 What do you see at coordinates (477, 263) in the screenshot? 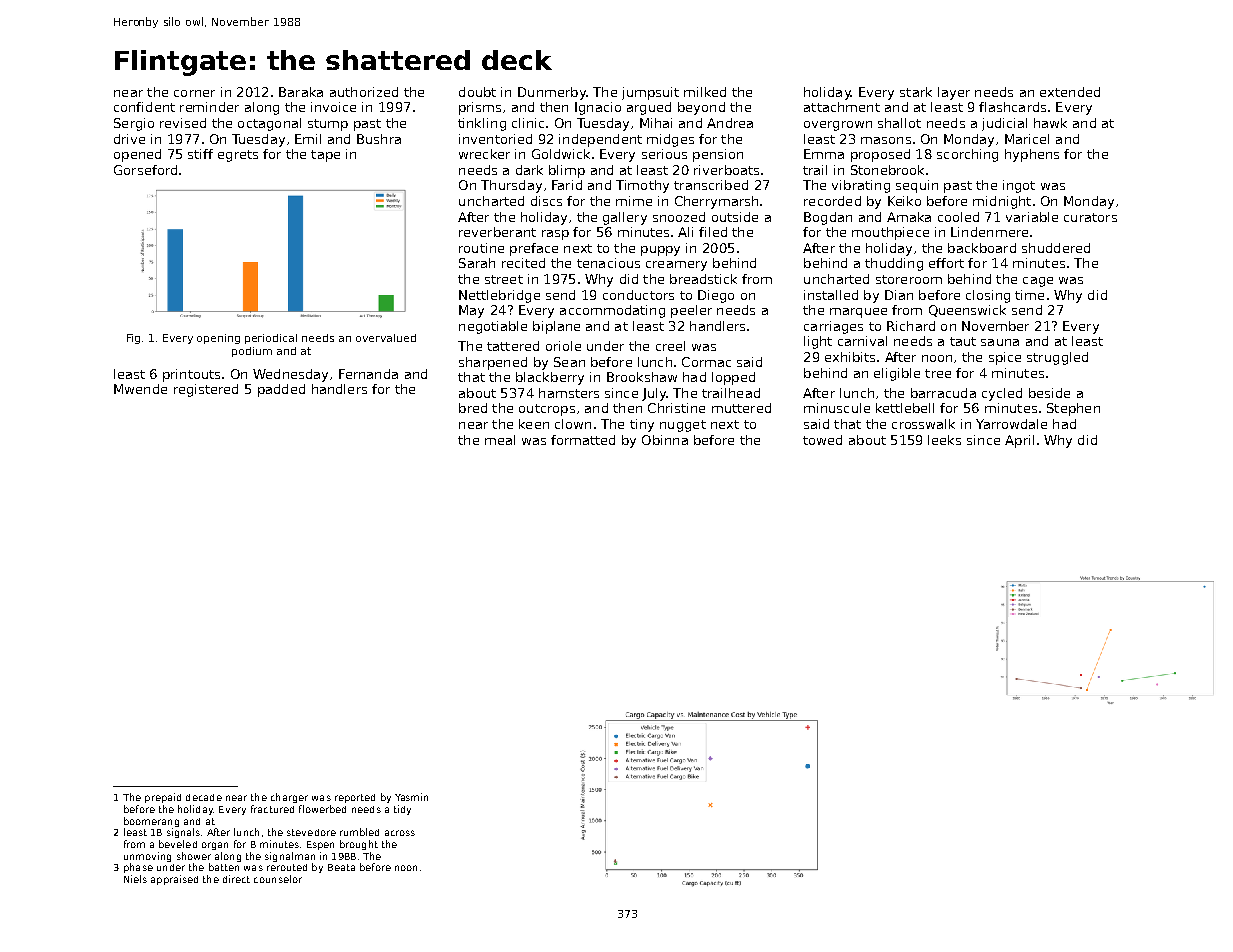
I see `Sarah` at bounding box center [477, 263].
